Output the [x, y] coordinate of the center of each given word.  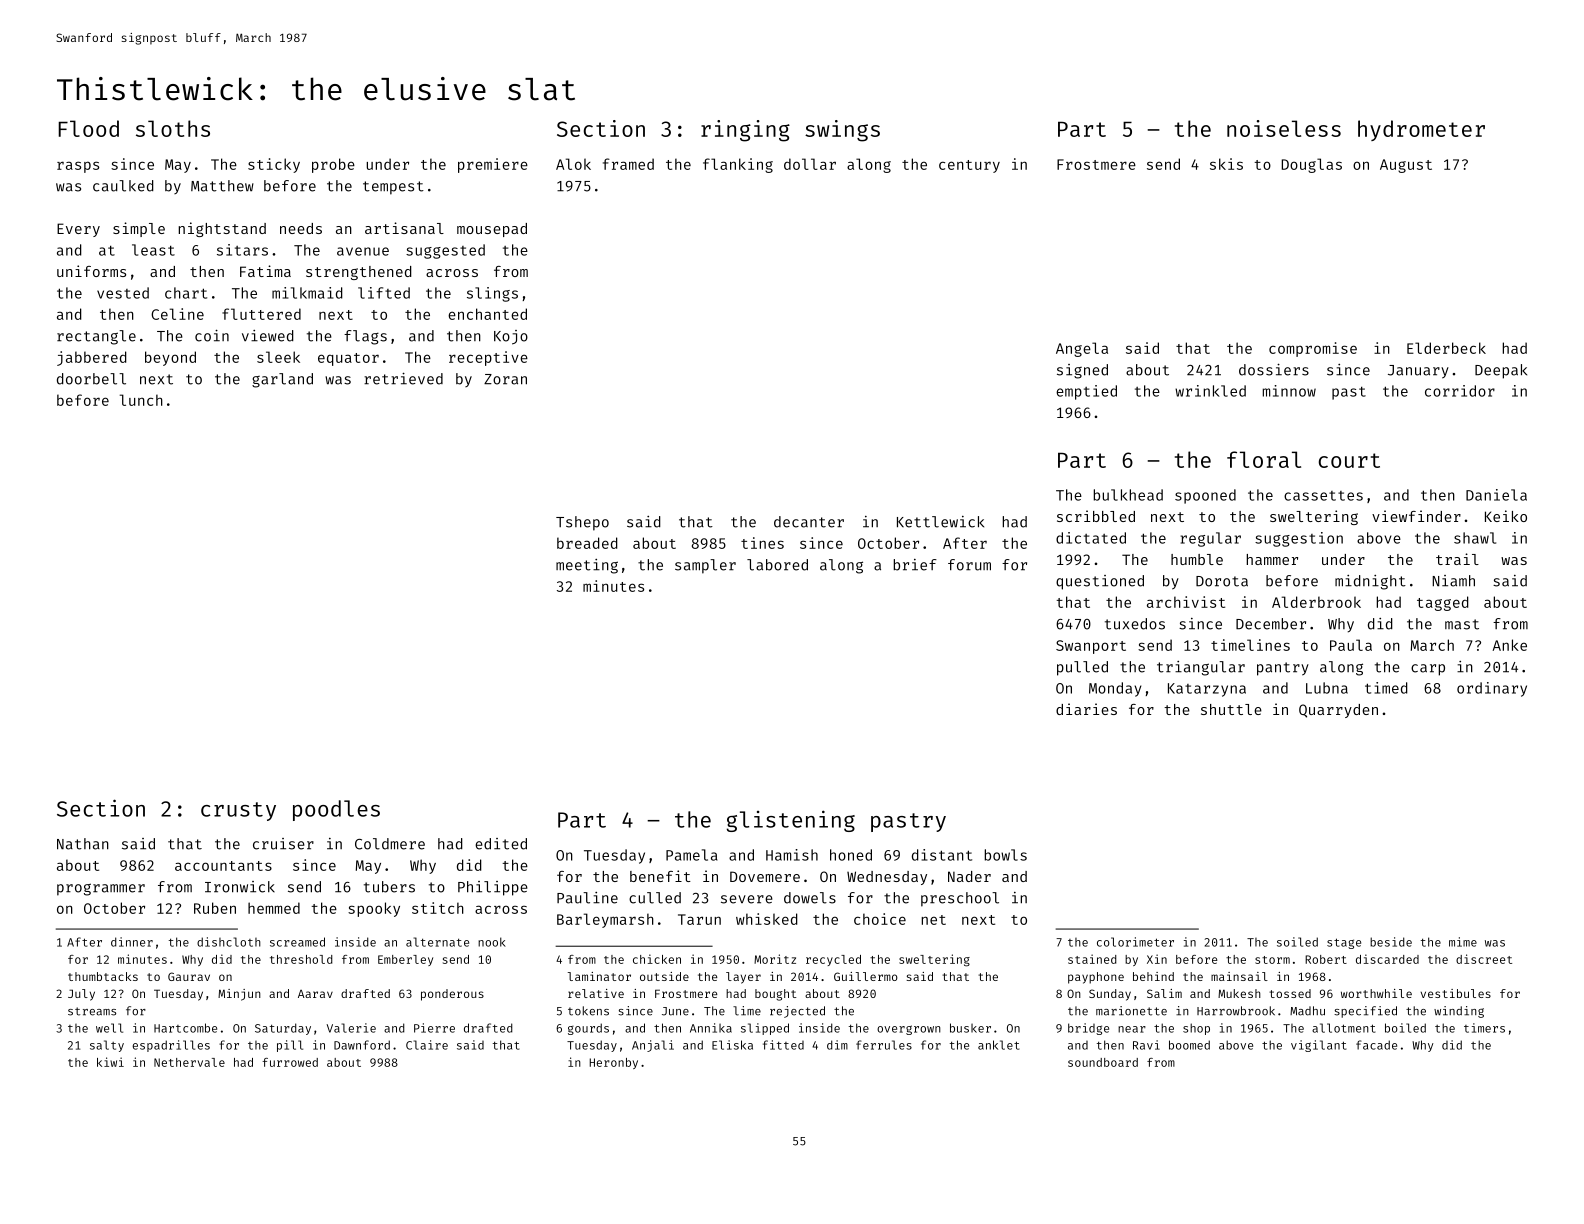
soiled [1297, 942]
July [81, 995]
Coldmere [390, 844]
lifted [384, 293]
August [1406, 166]
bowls [1005, 855]
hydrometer [1421, 130]
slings [492, 294]
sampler [705, 566]
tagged [1443, 603]
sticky [274, 165]
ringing [745, 131]
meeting [587, 566]
